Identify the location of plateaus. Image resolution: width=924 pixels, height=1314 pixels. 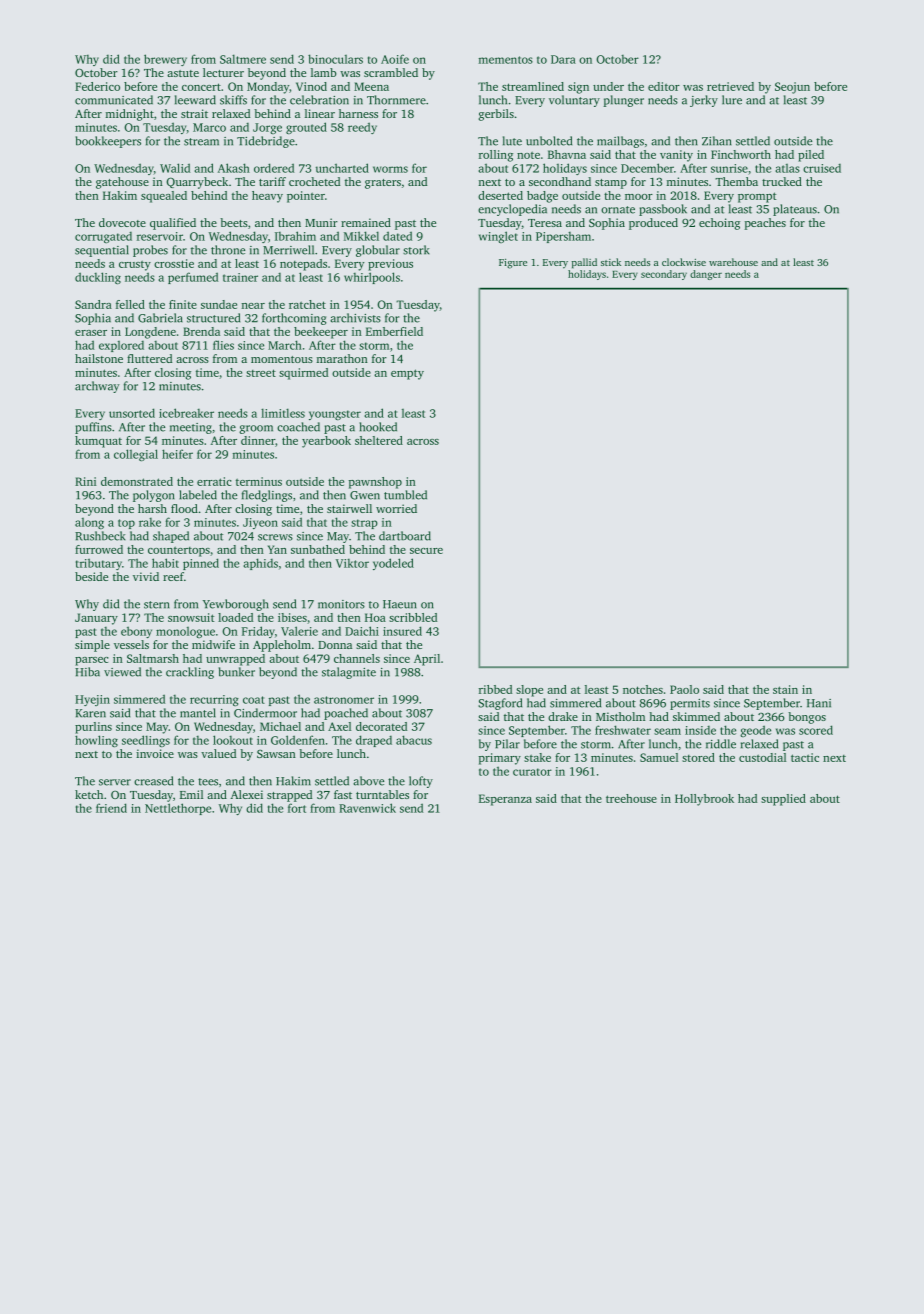
(795, 210).
